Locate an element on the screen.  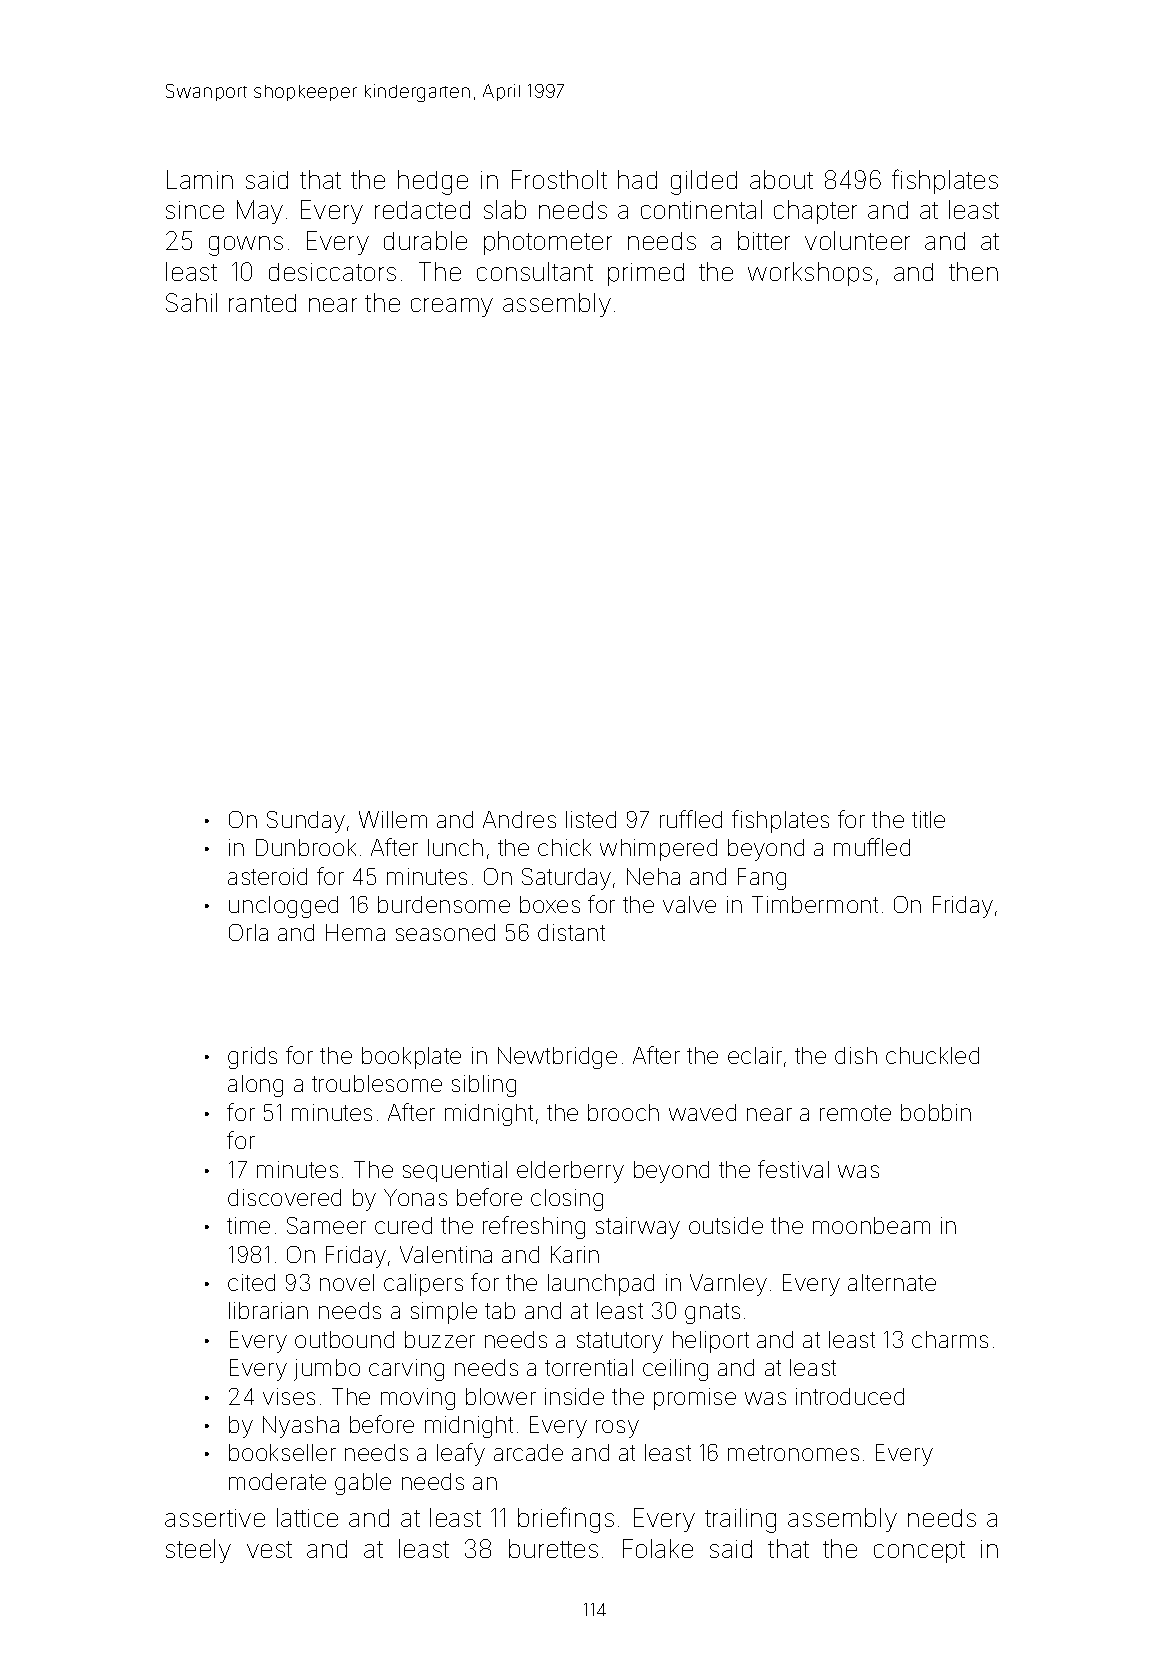
sibling is located at coordinates (484, 1086).
